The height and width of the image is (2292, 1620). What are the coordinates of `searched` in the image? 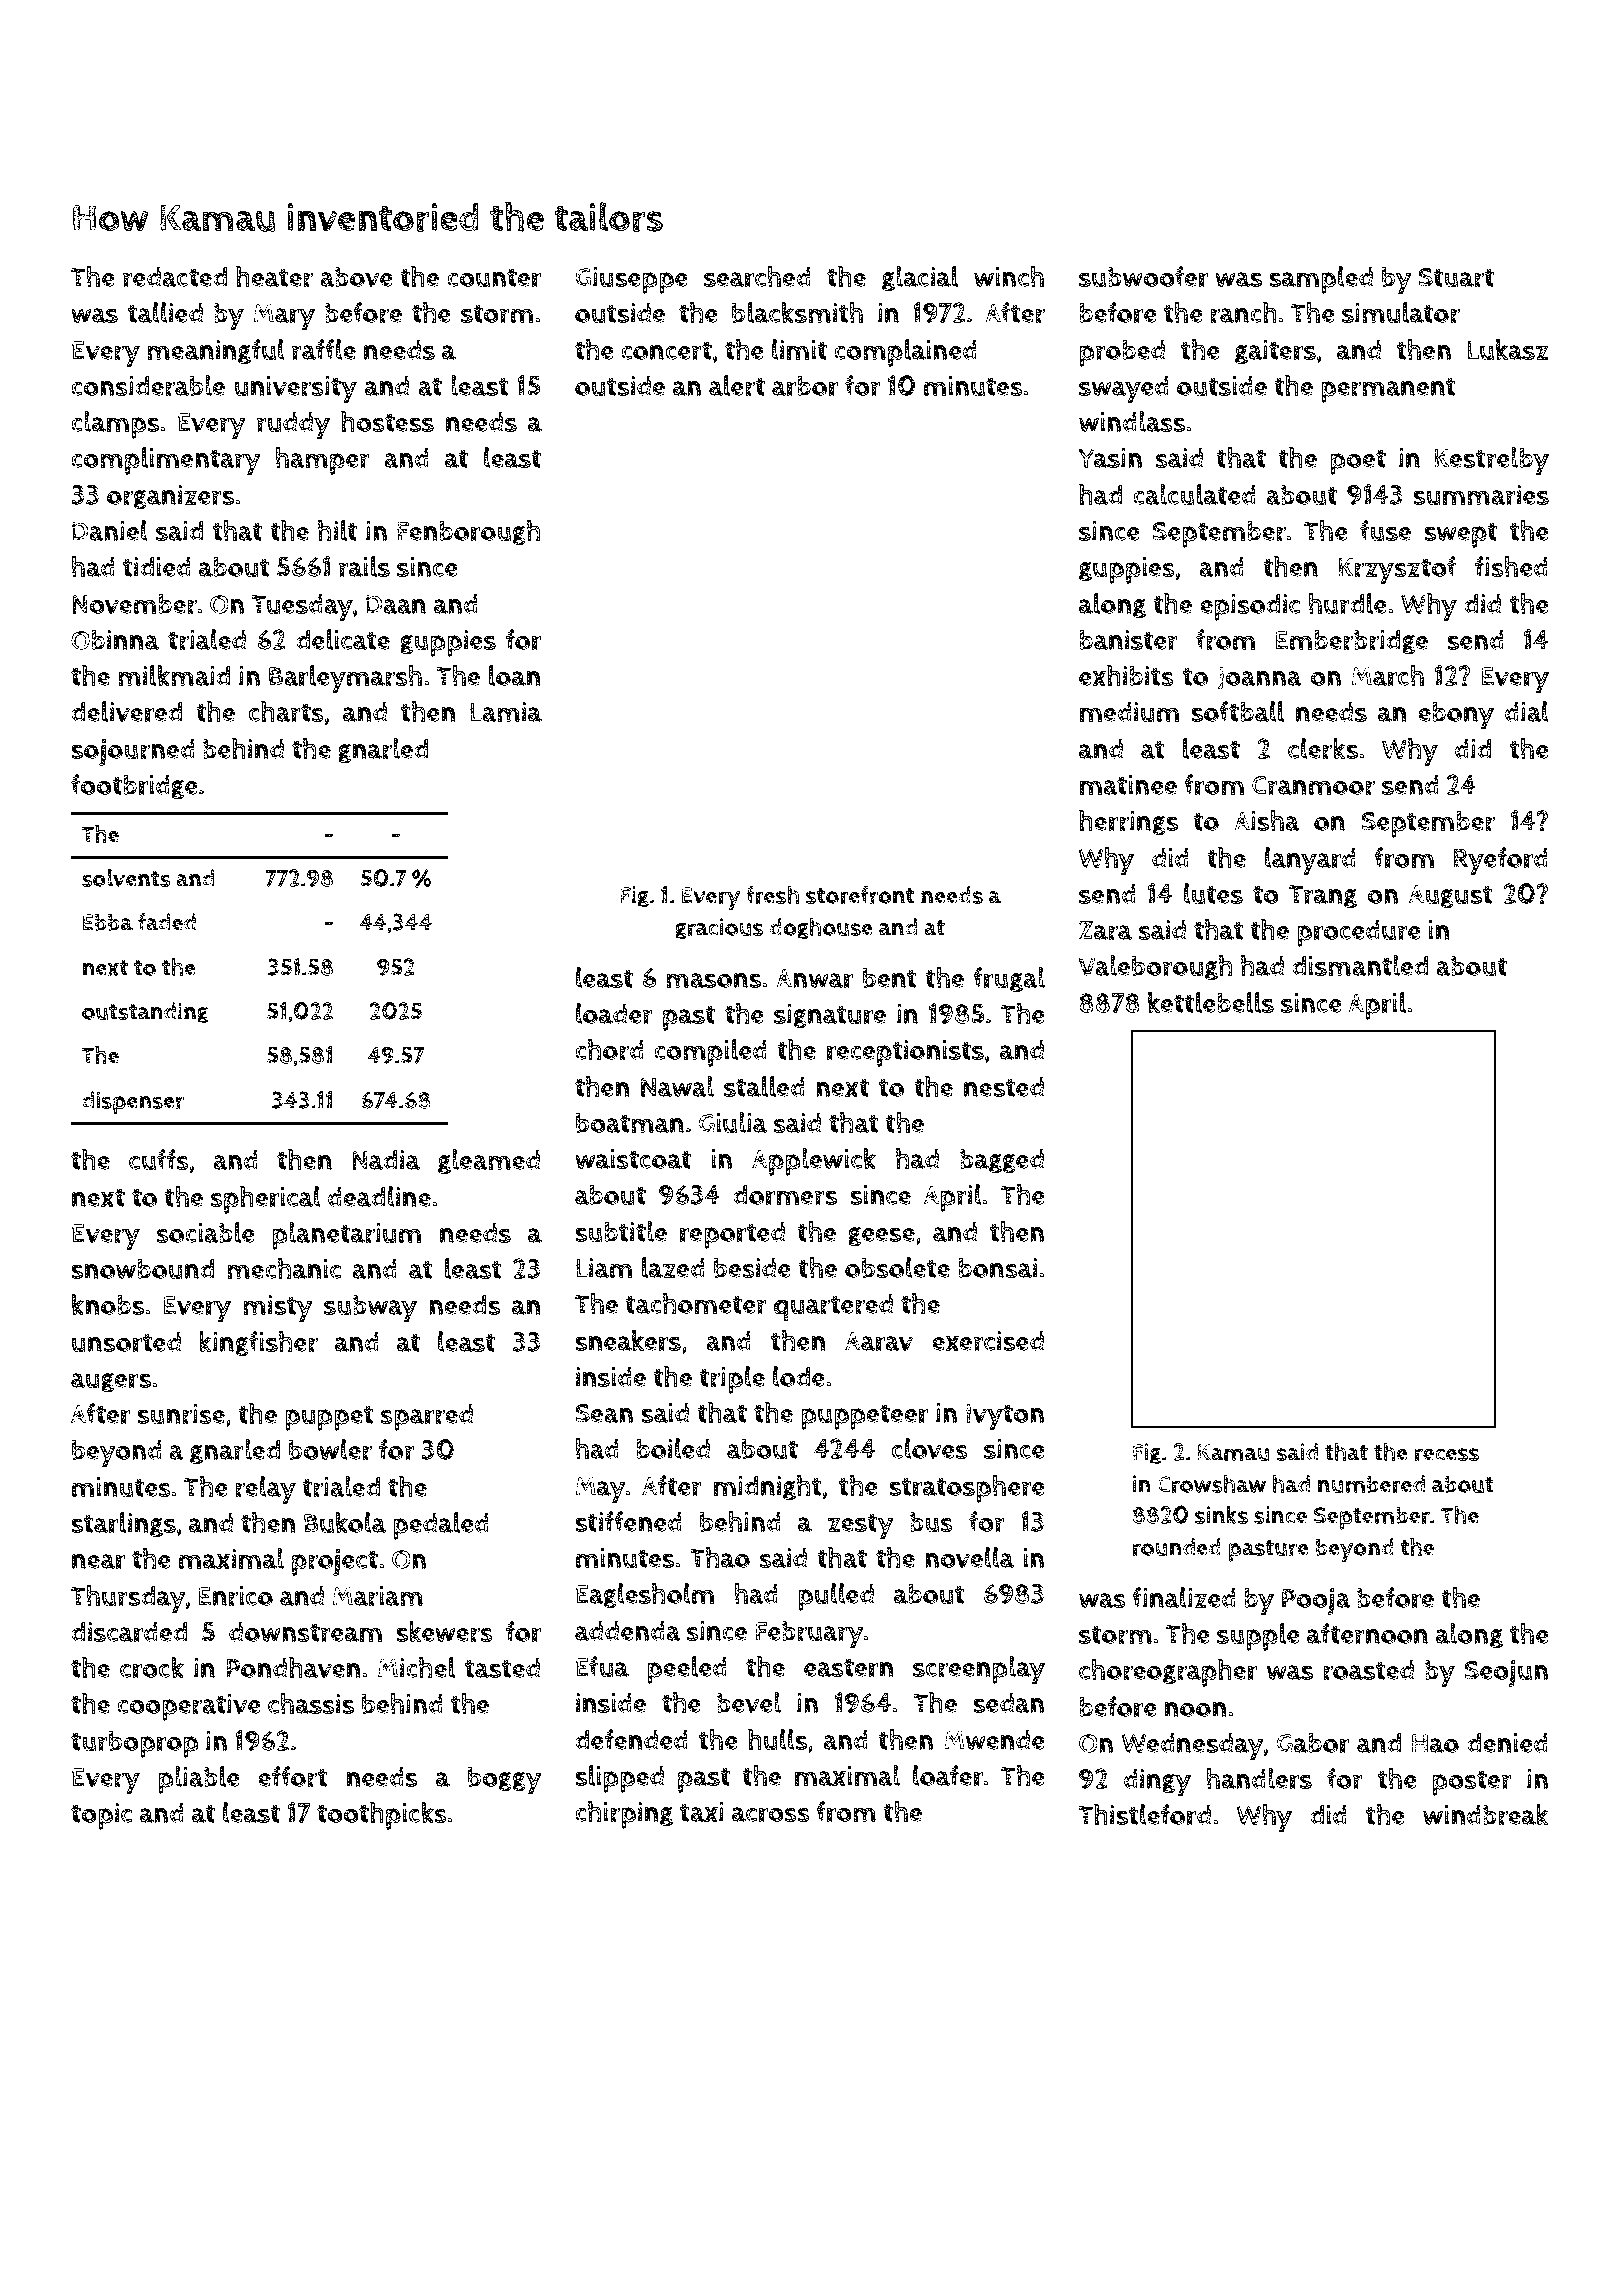 It's located at (757, 277).
